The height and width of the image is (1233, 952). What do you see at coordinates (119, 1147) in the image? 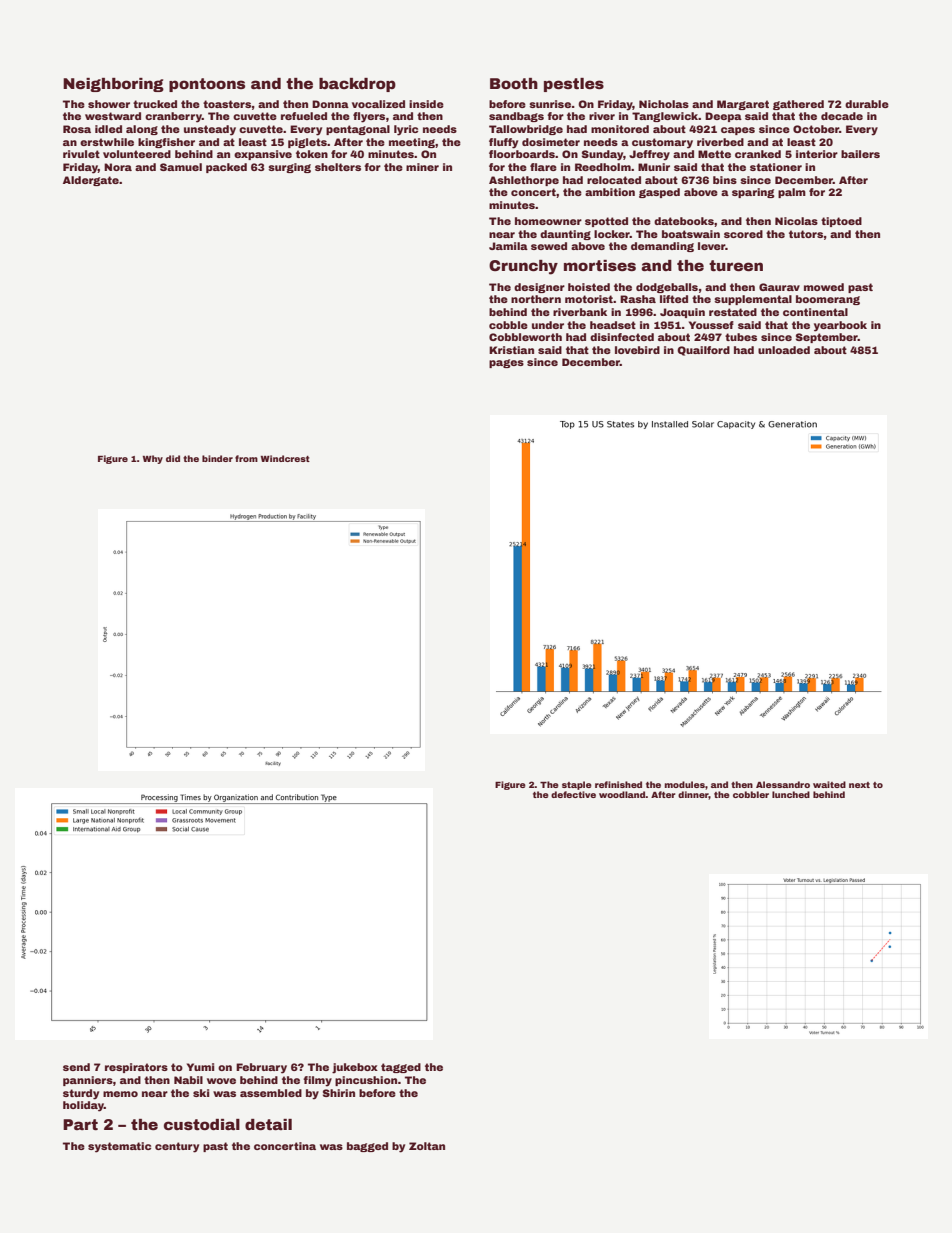
I see `systematic` at bounding box center [119, 1147].
